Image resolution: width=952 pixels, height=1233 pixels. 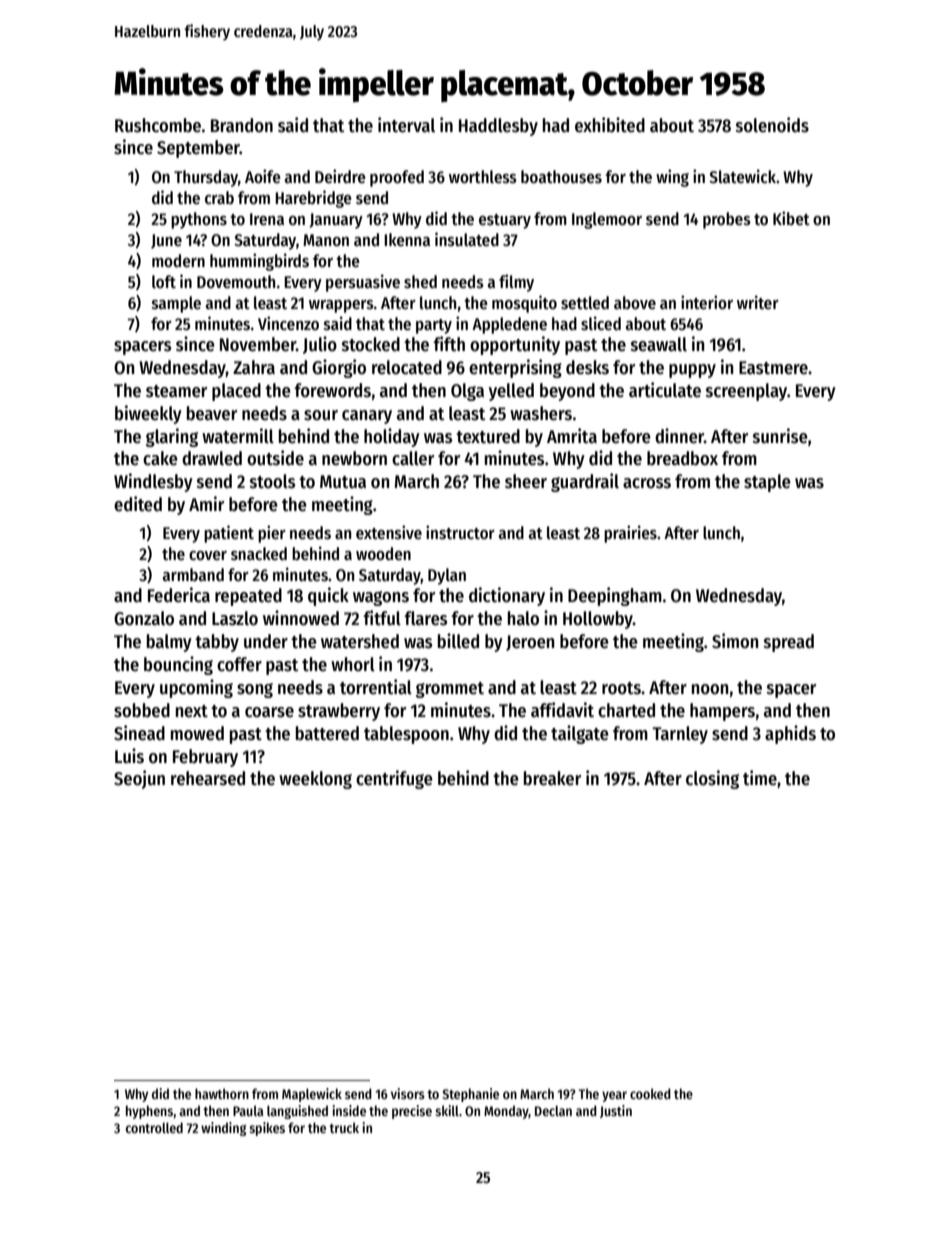 I want to click on winding, so click(x=224, y=1129).
